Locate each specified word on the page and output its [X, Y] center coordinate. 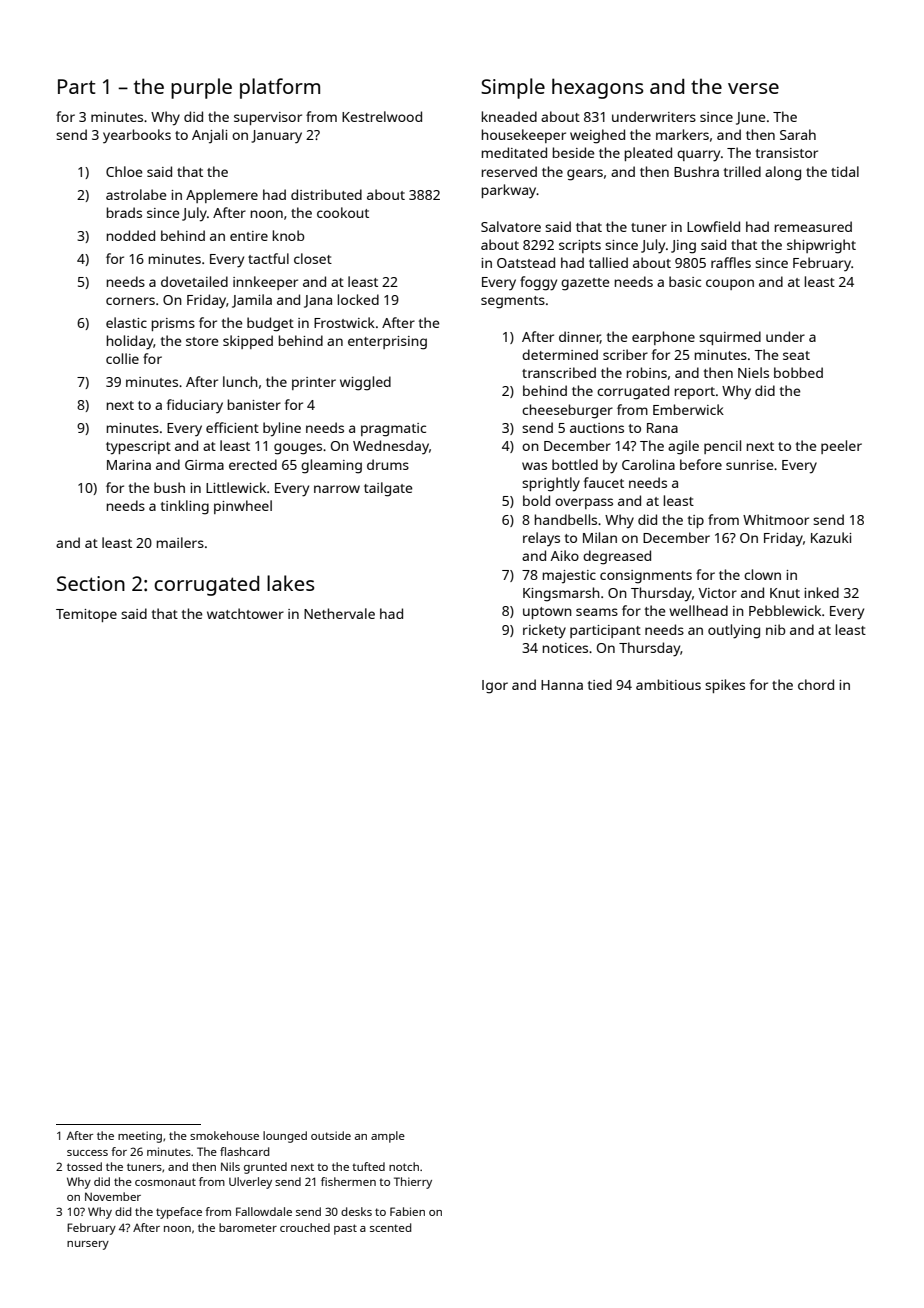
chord [816, 684]
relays [541, 539]
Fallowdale [264, 1211]
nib [775, 629]
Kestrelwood [382, 116]
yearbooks [137, 136]
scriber [625, 354]
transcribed [559, 372]
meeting [140, 1137]
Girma [204, 465]
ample [388, 1137]
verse [753, 88]
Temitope [86, 615]
